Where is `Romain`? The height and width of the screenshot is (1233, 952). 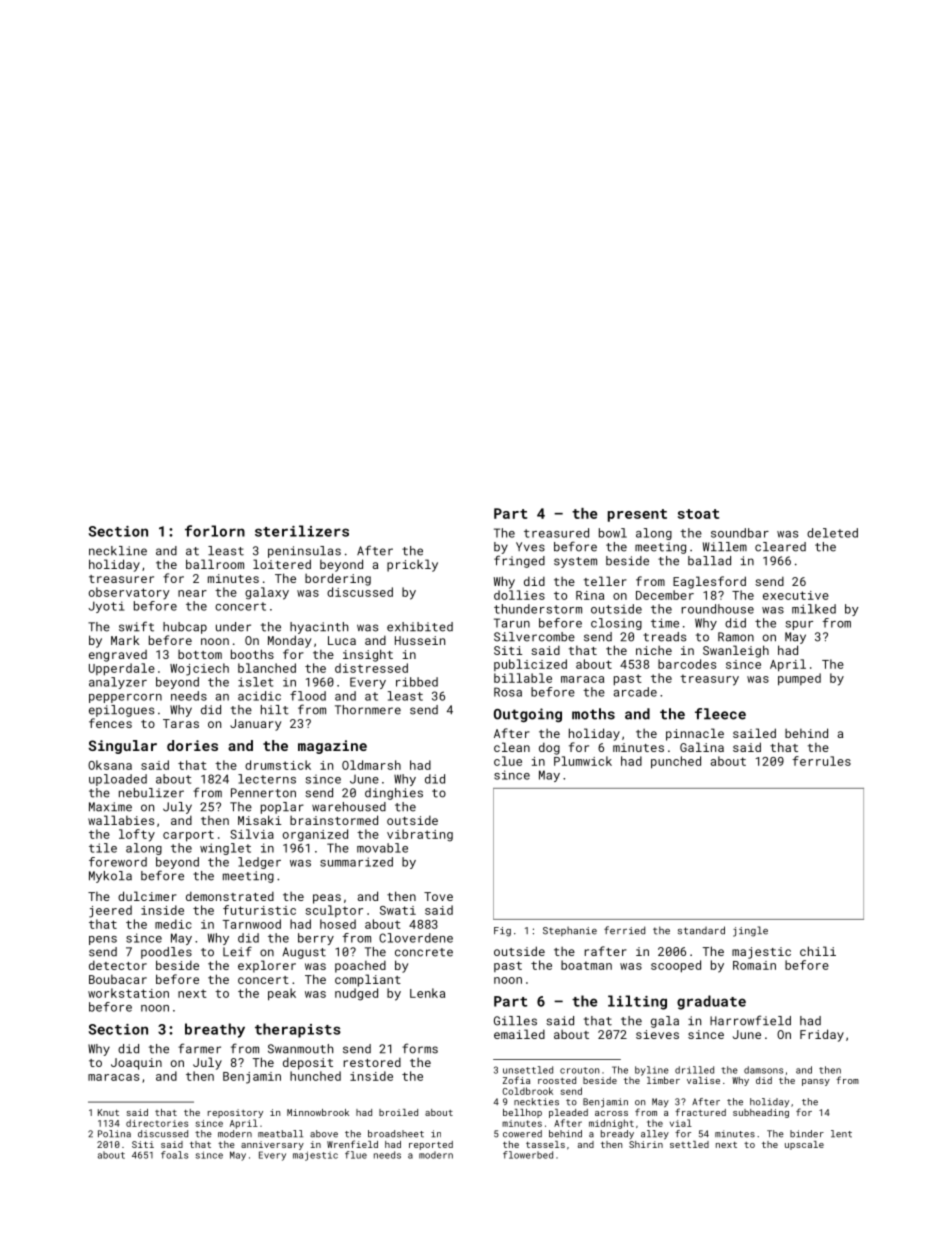 Romain is located at coordinates (754, 965).
